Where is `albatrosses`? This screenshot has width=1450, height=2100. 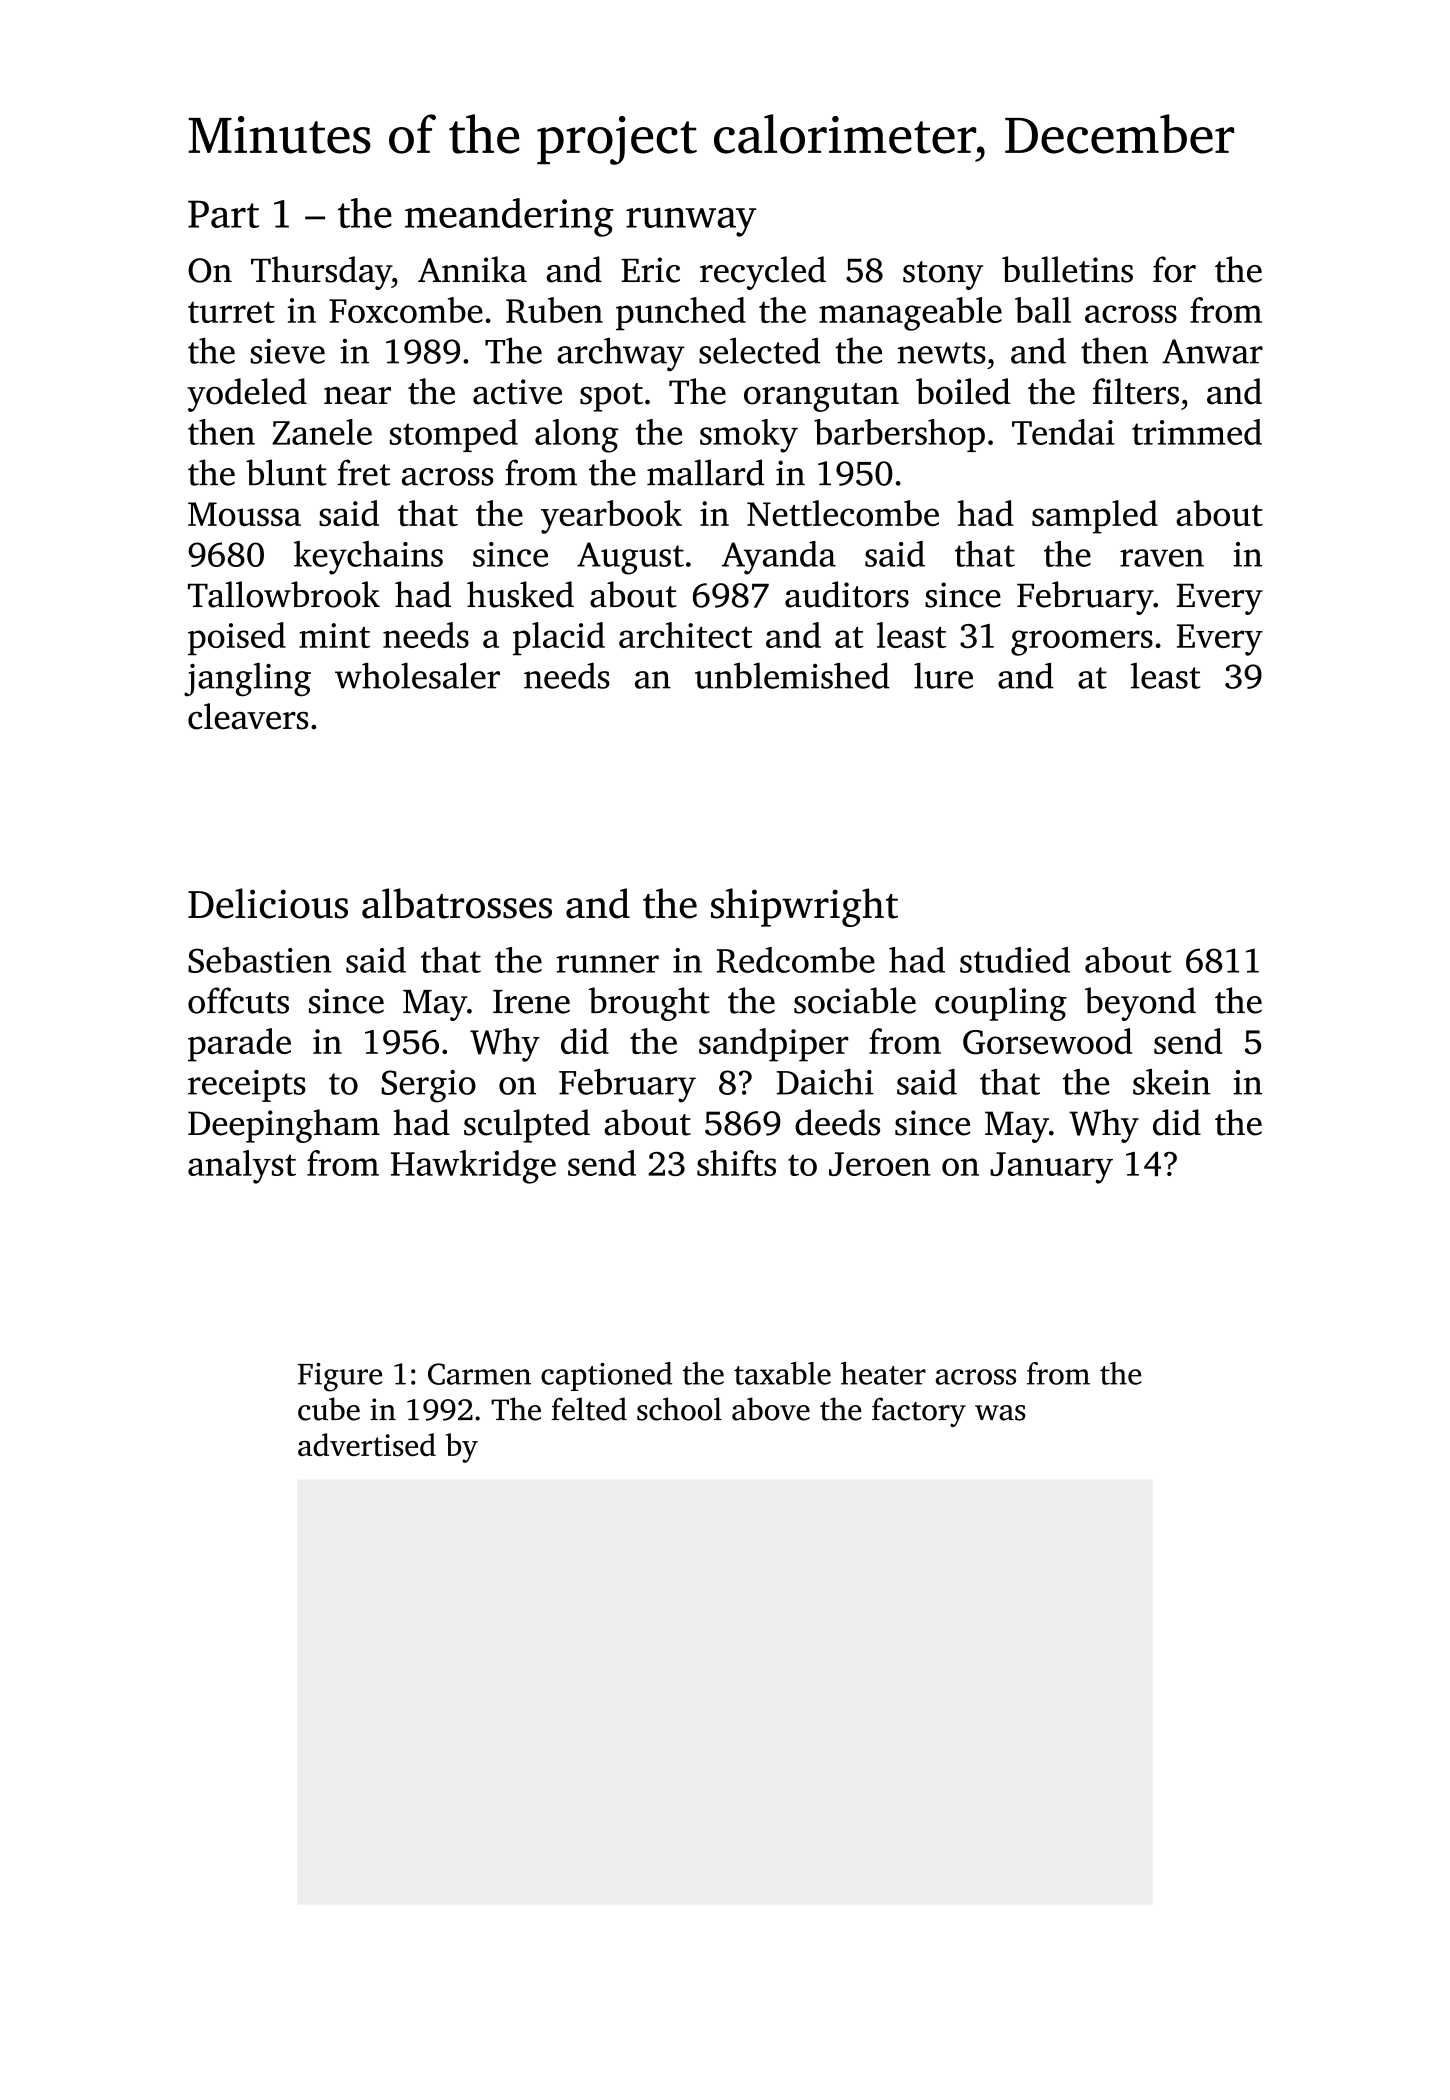 albatrosses is located at coordinates (457, 903).
